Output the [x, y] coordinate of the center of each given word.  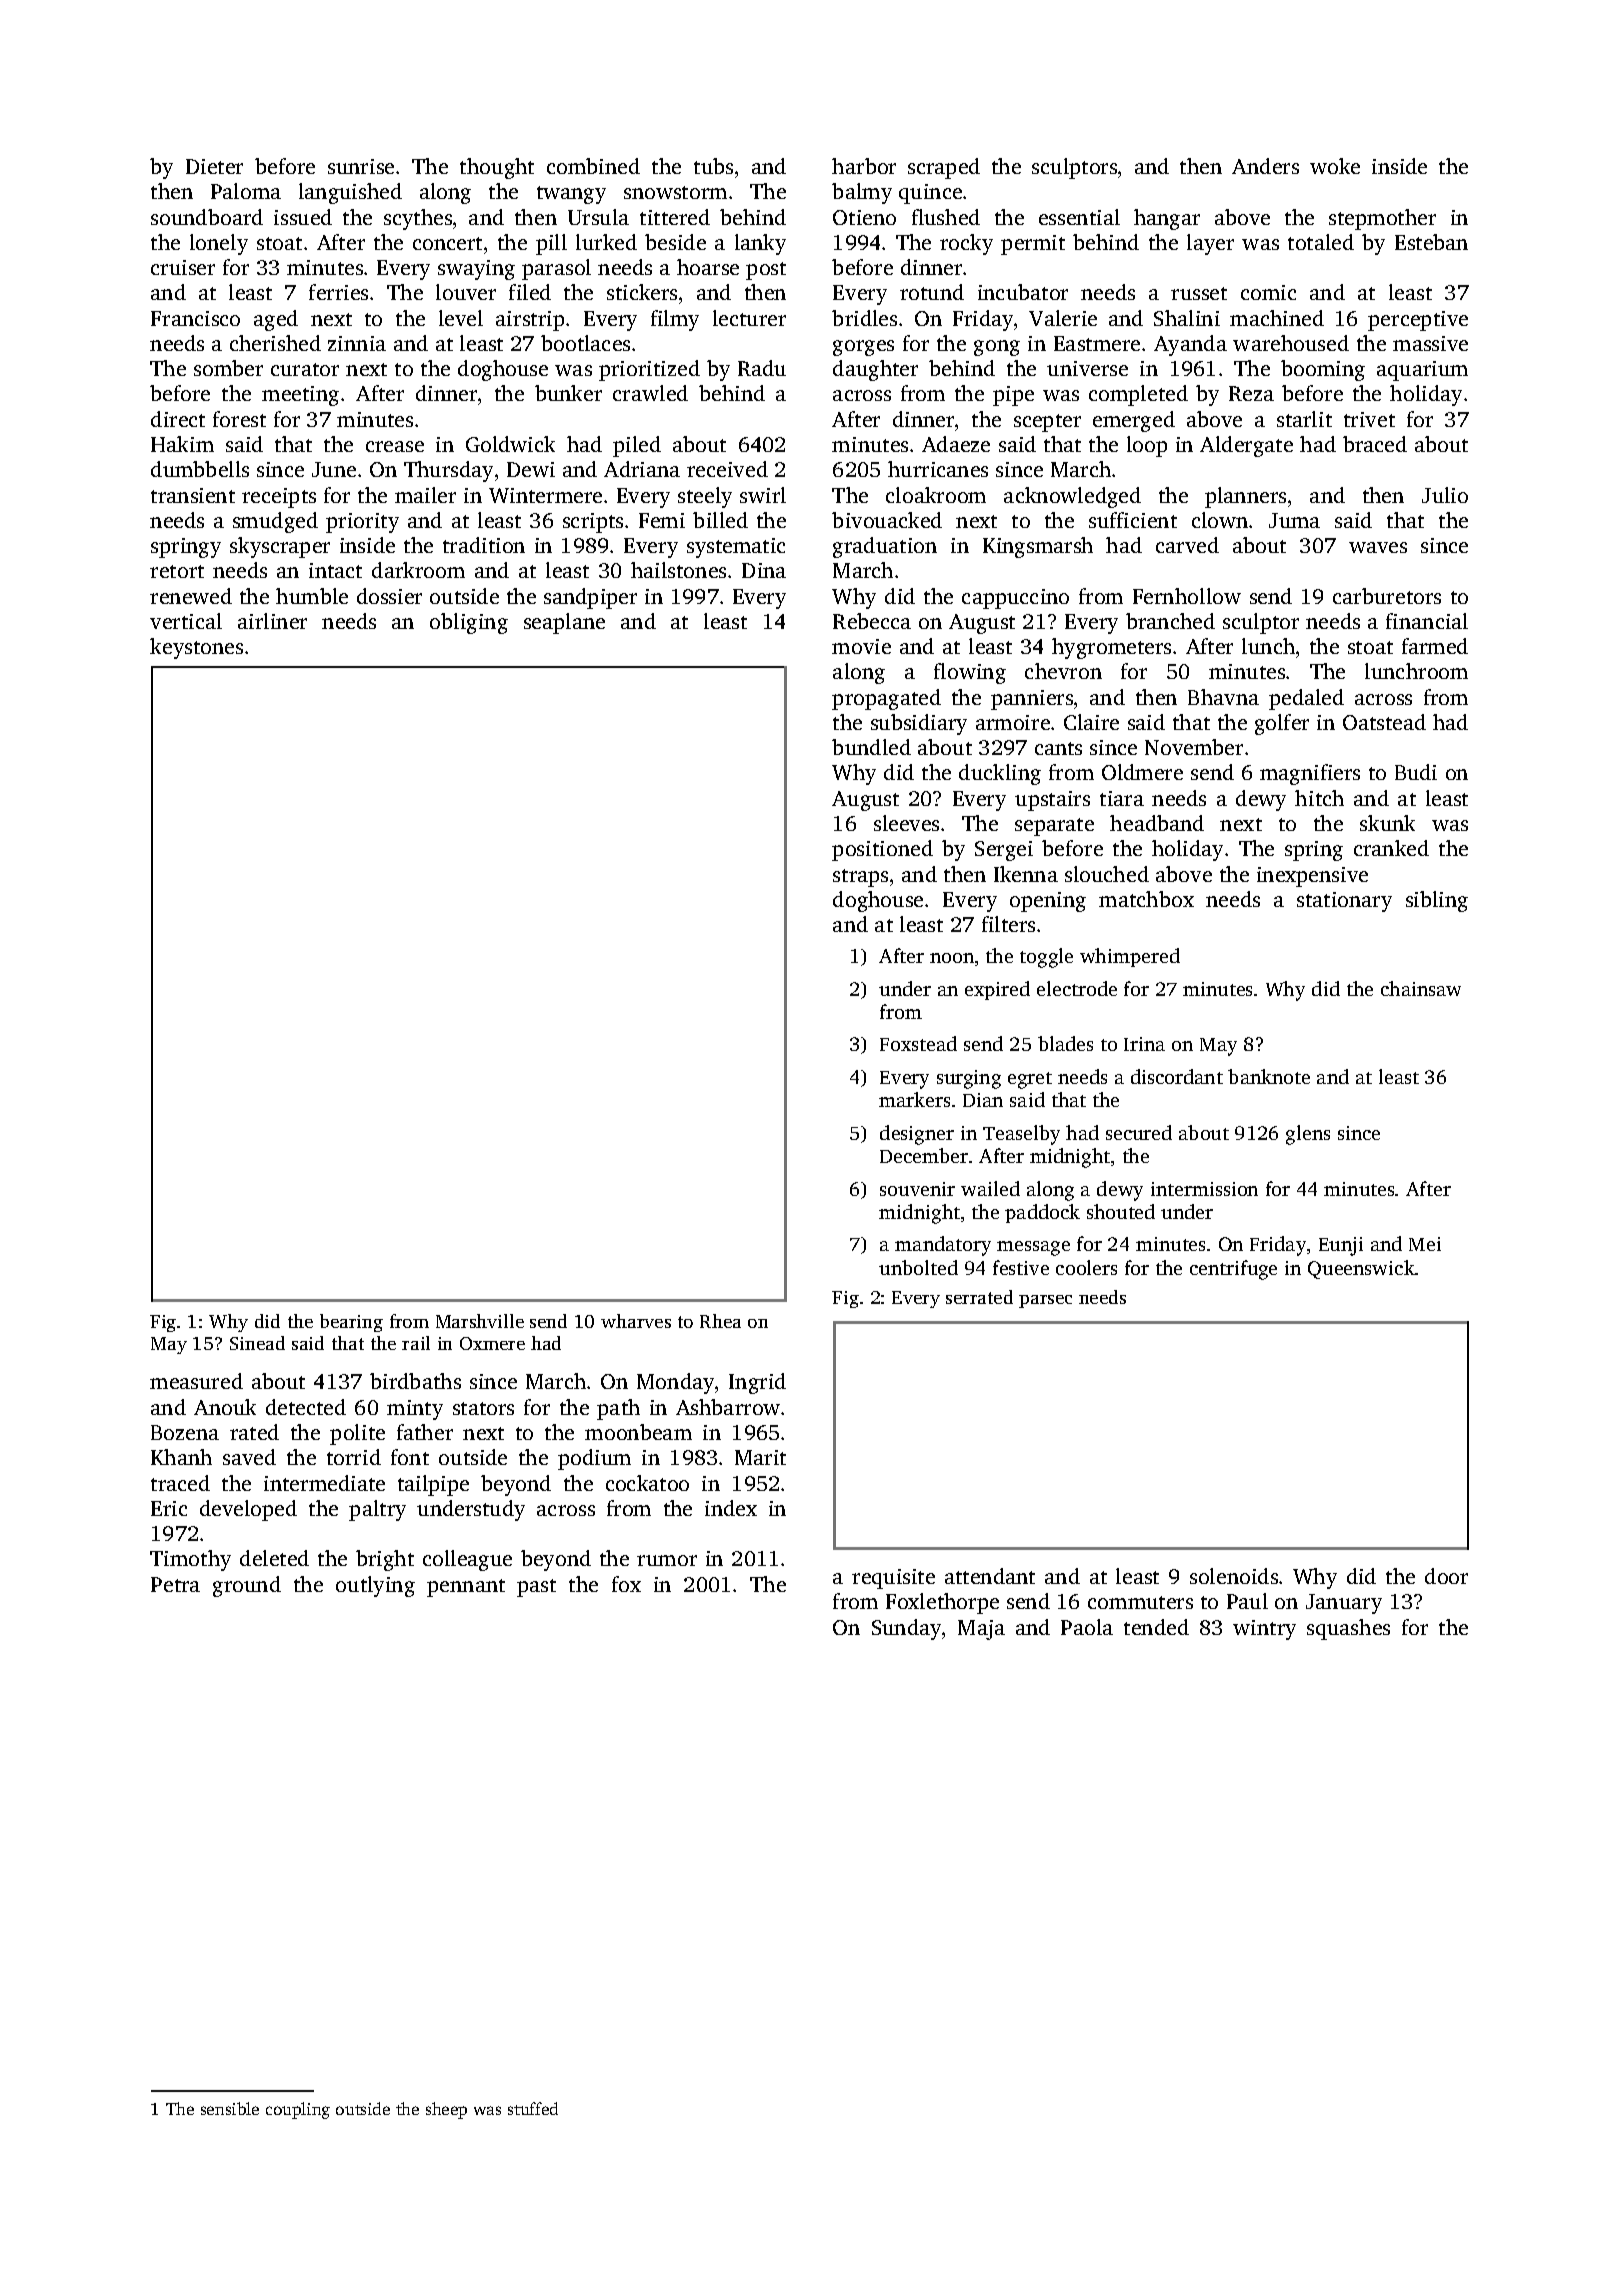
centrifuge [1233, 1270]
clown [1220, 520]
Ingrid [757, 1383]
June [334, 469]
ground [247, 1586]
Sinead [257, 1343]
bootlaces [585, 343]
